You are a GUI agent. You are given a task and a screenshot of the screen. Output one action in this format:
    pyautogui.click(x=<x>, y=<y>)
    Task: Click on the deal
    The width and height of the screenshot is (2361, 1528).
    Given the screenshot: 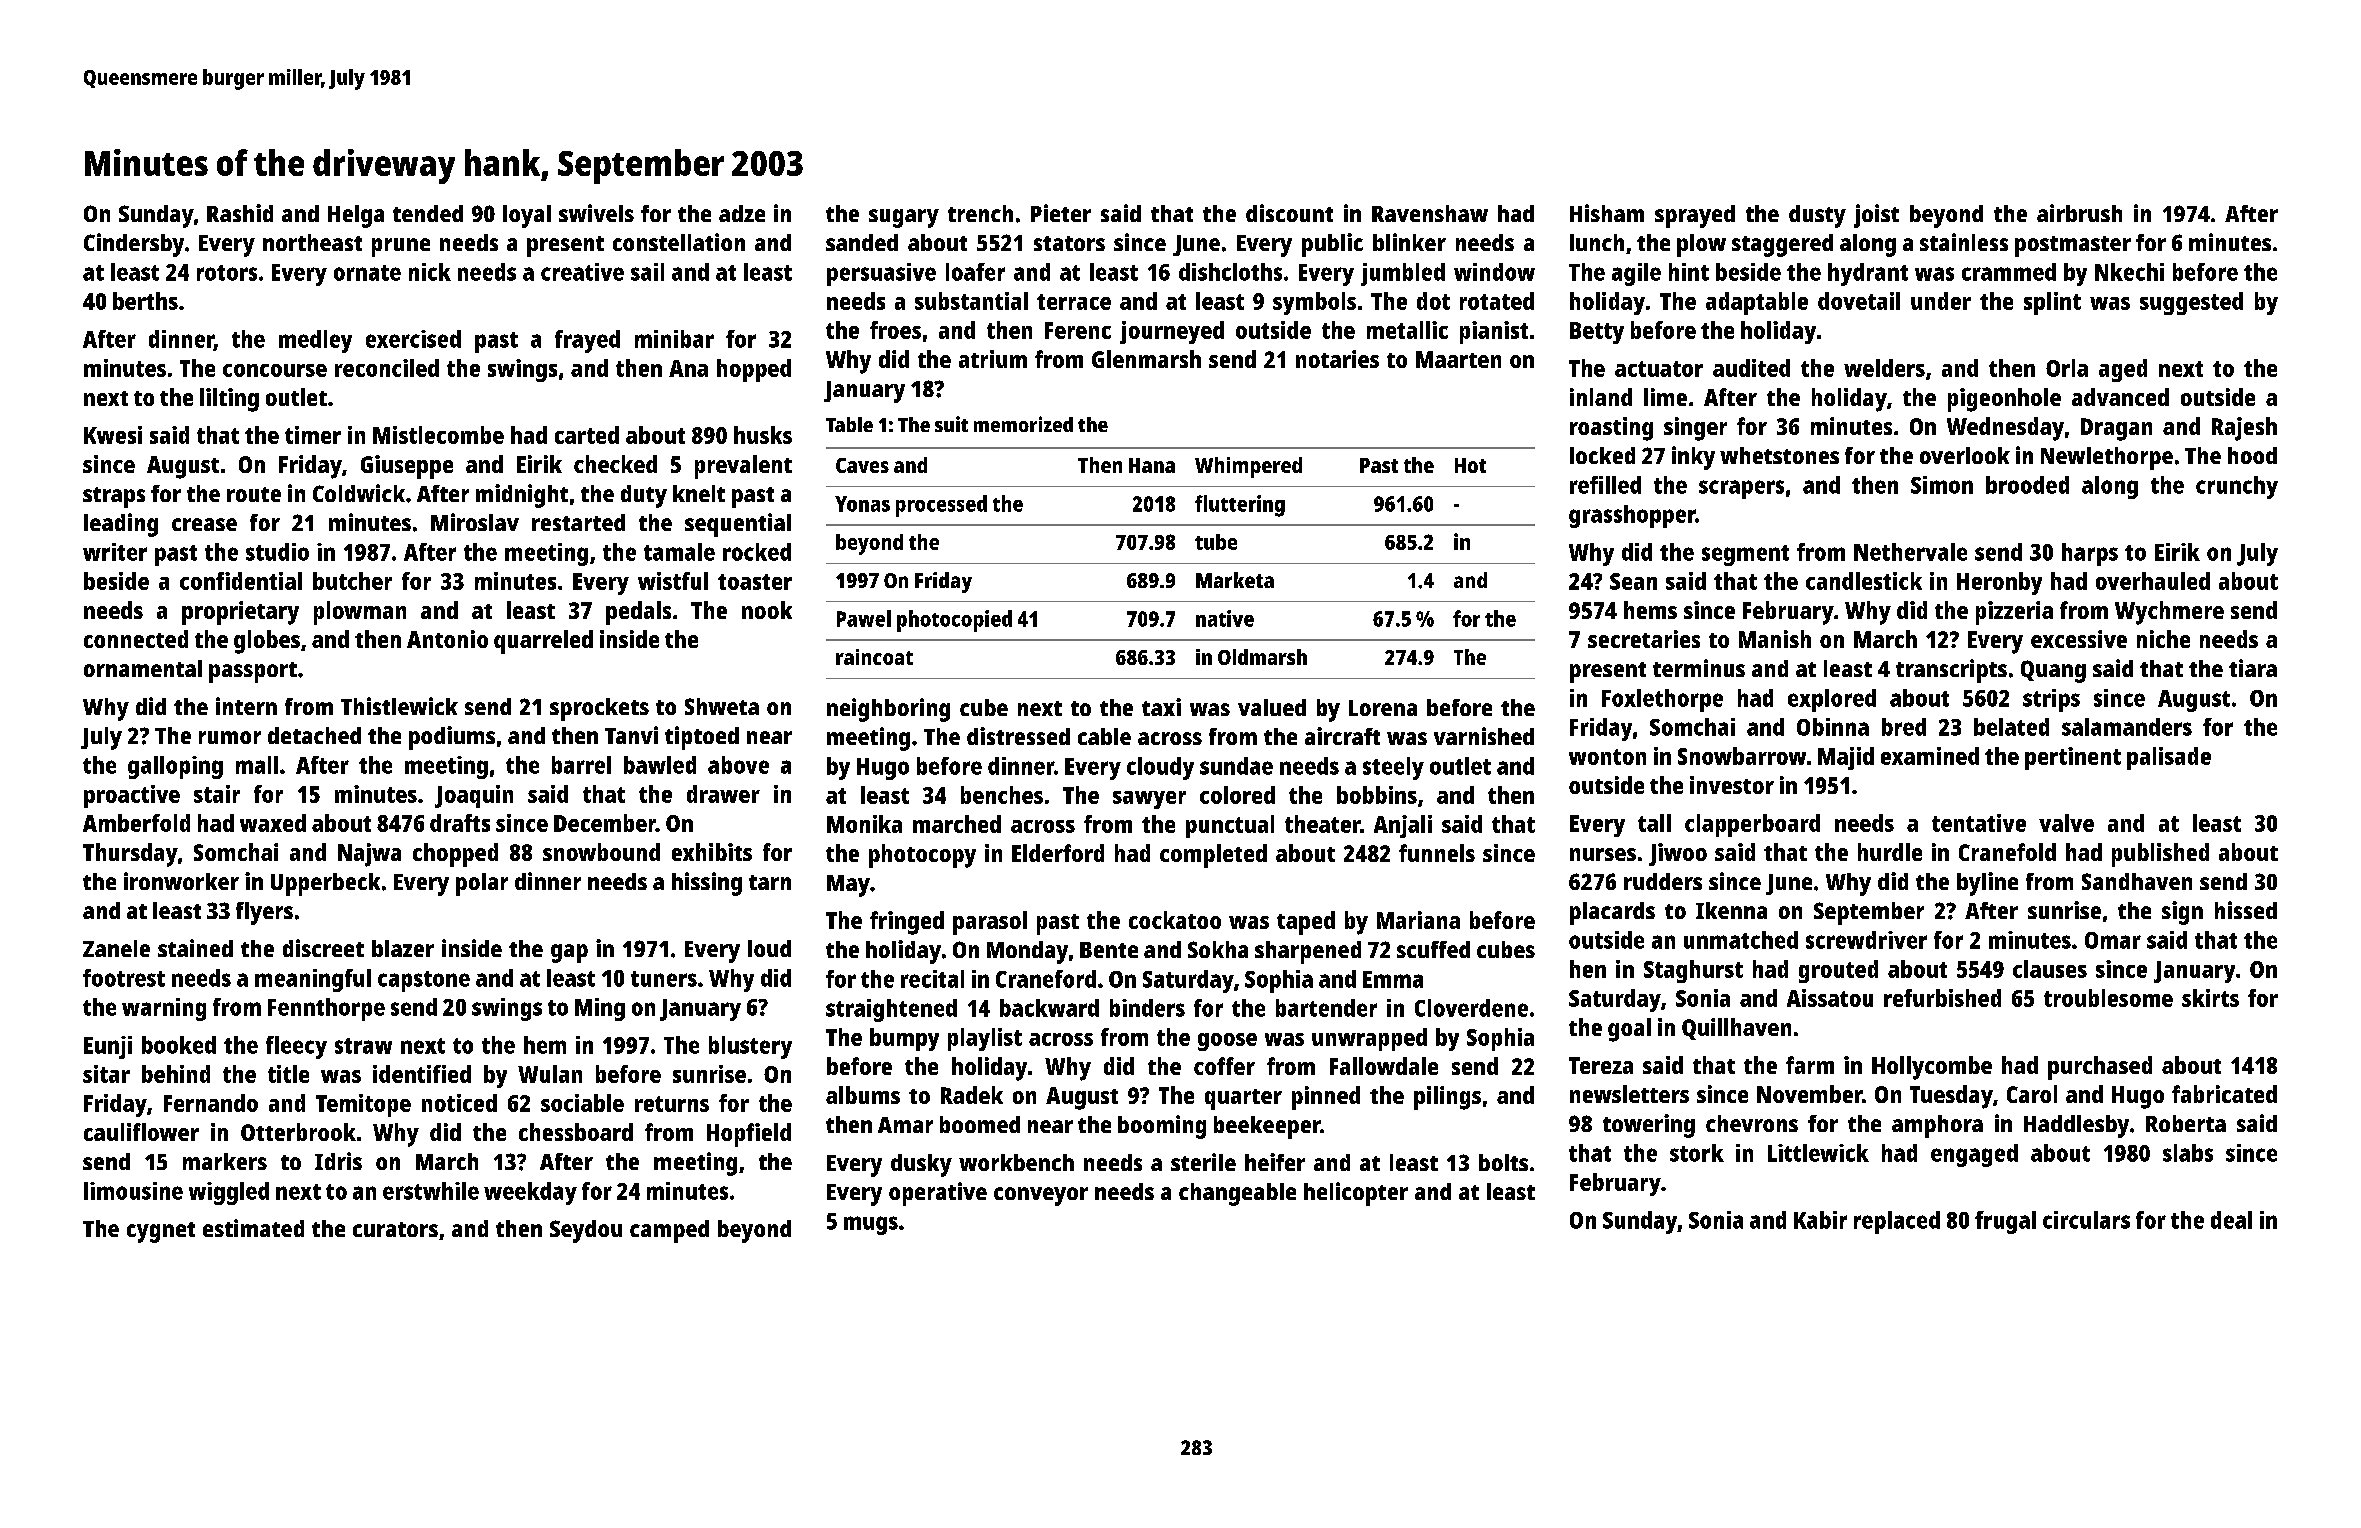 What is the action you would take?
    pyautogui.click(x=2231, y=1220)
